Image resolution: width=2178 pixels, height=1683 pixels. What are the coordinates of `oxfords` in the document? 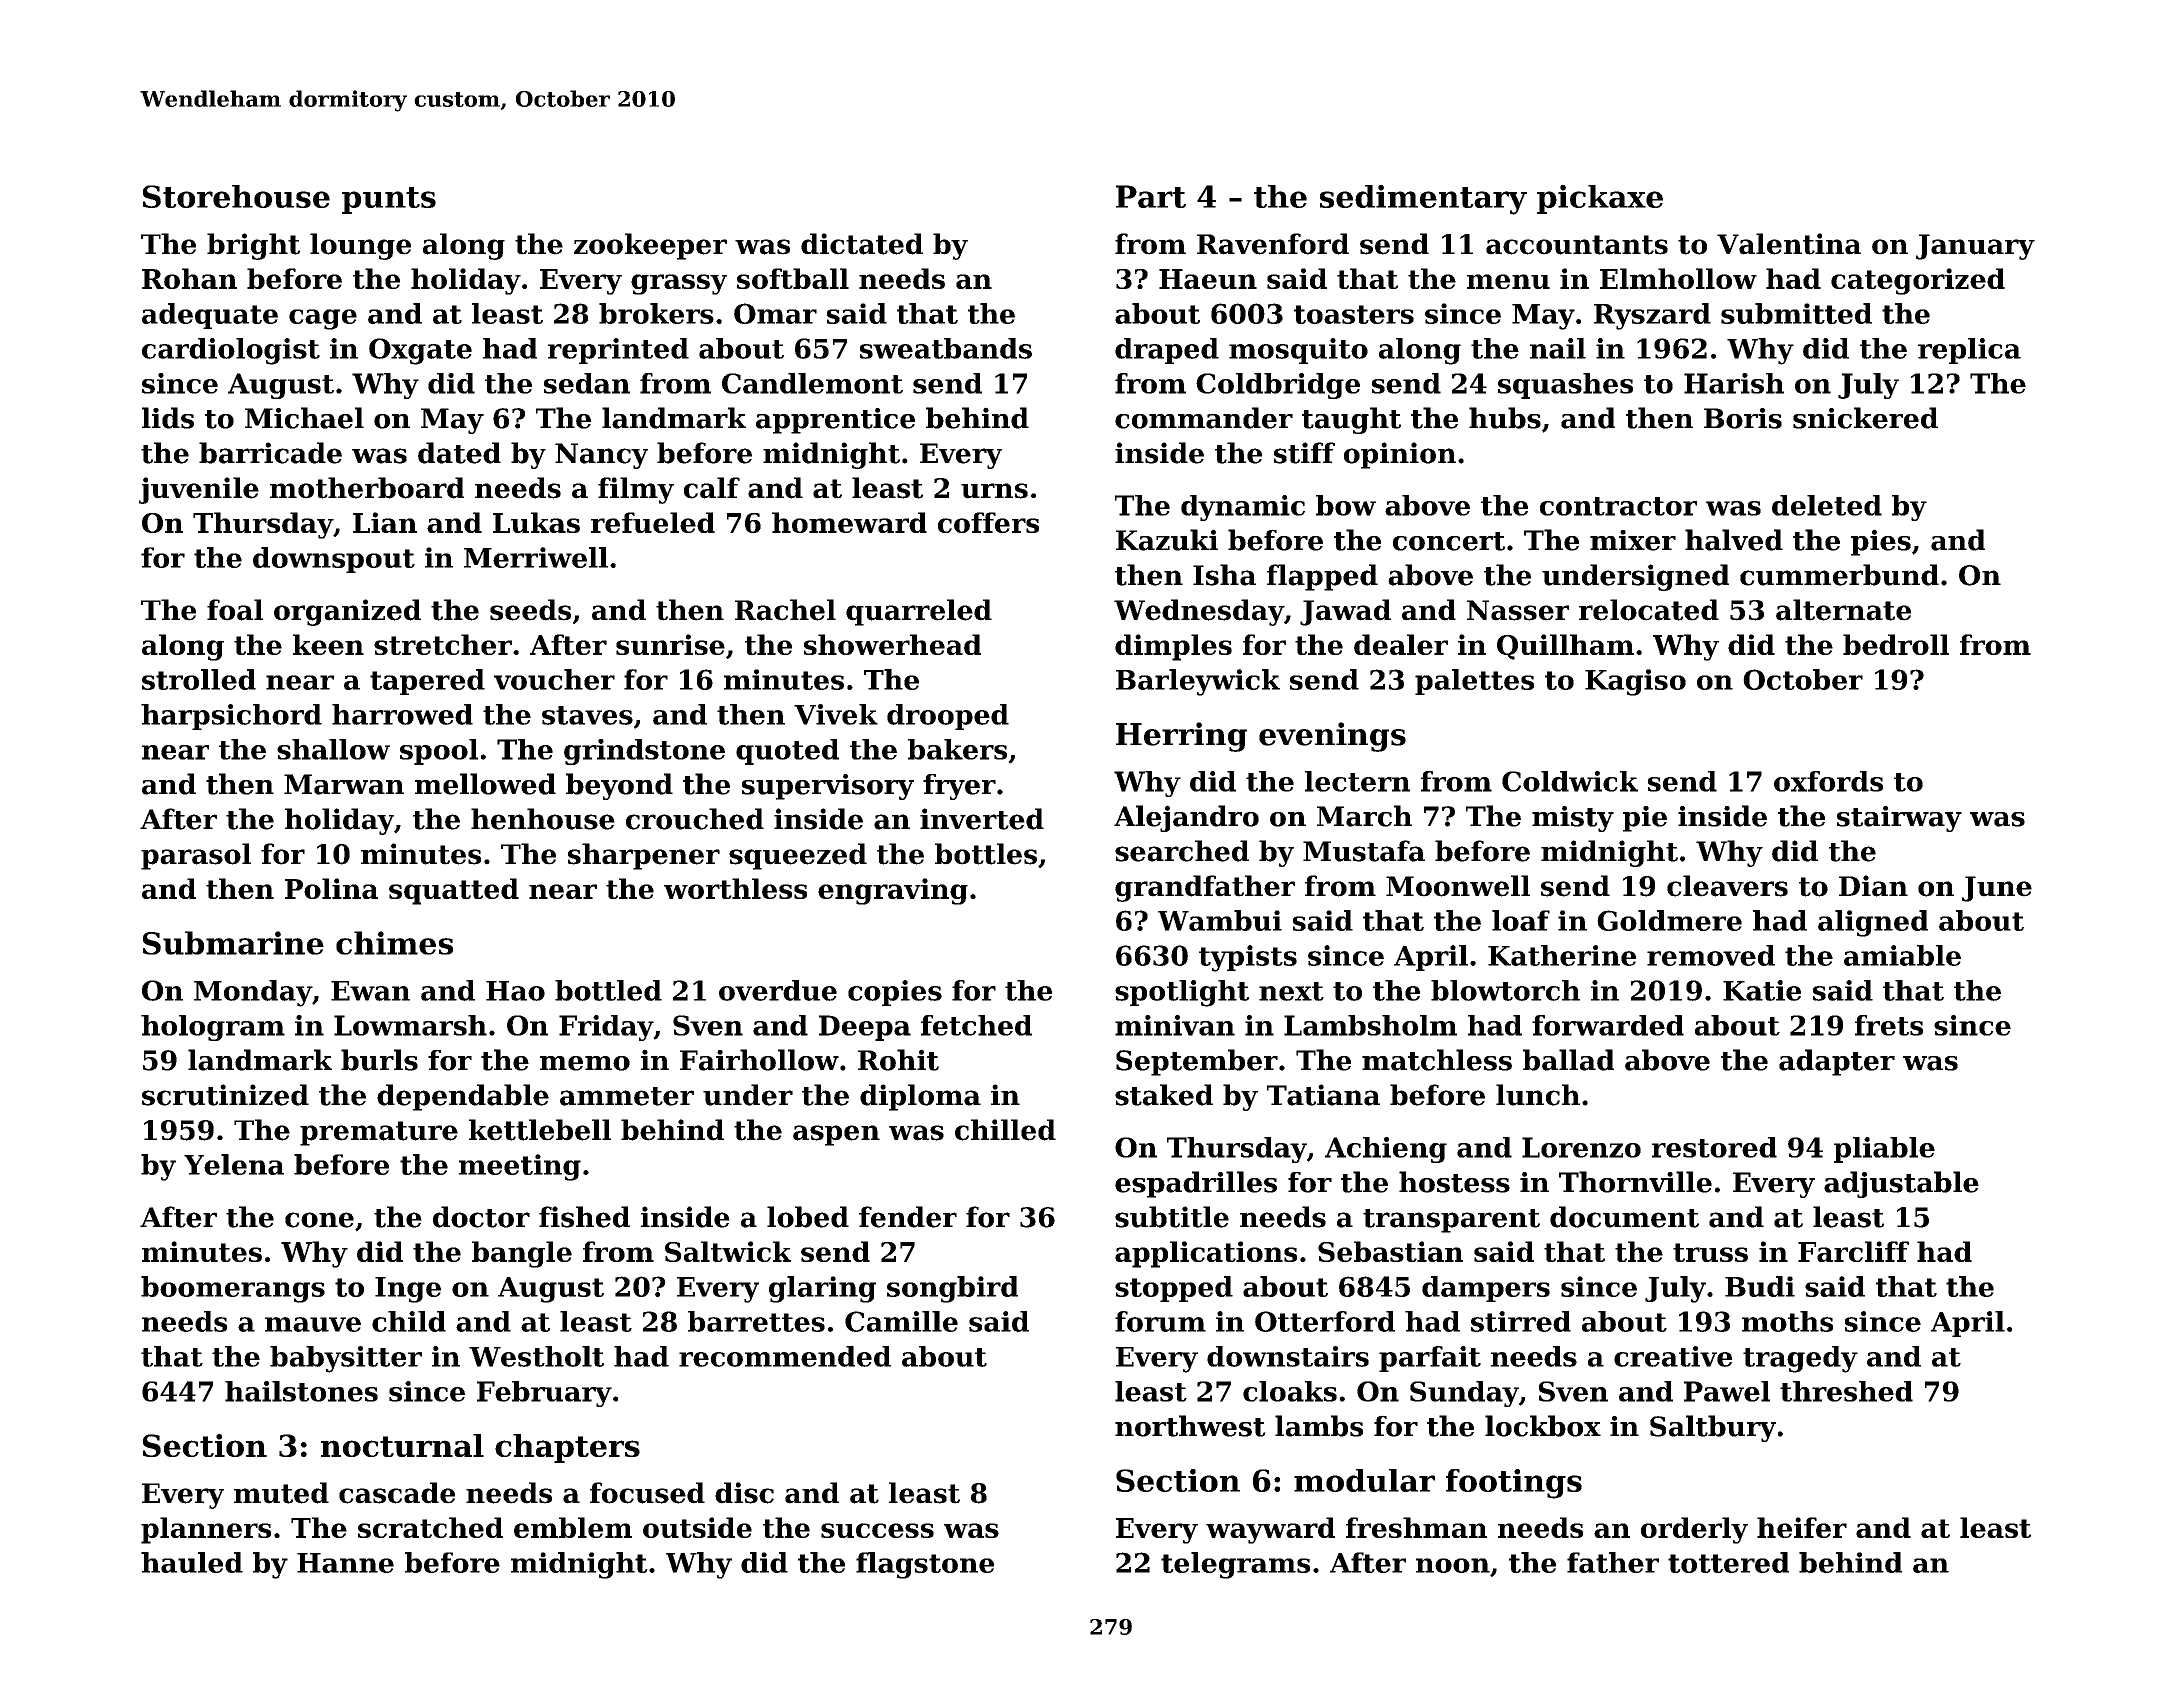 It's located at (1828, 781).
